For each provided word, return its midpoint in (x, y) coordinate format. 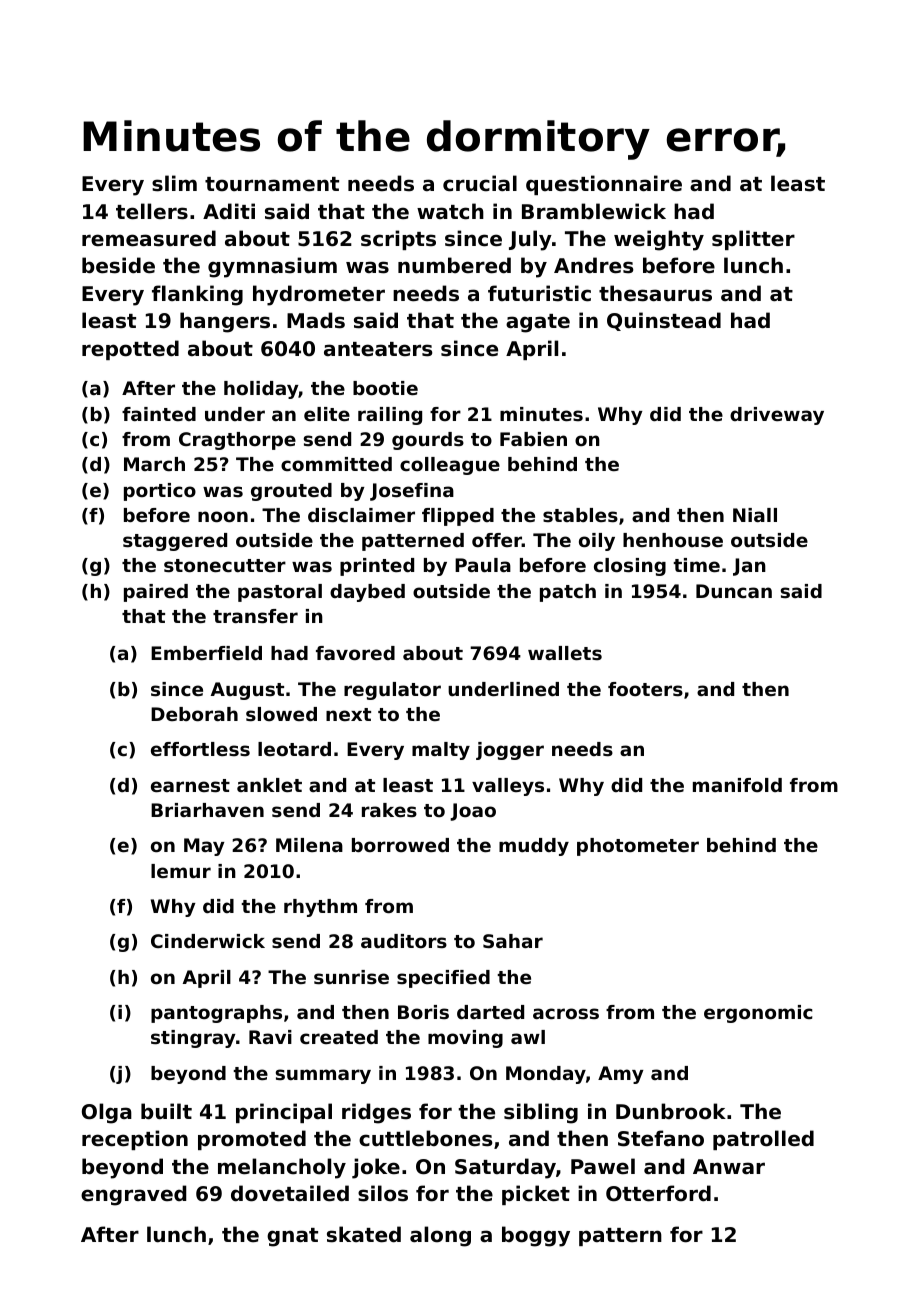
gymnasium (272, 267)
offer (497, 540)
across (566, 1014)
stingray (193, 1039)
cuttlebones (425, 1138)
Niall (755, 515)
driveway (777, 416)
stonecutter (225, 565)
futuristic (539, 293)
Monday (546, 1075)
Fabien (533, 439)
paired (156, 593)
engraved (134, 1195)
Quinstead (664, 321)
